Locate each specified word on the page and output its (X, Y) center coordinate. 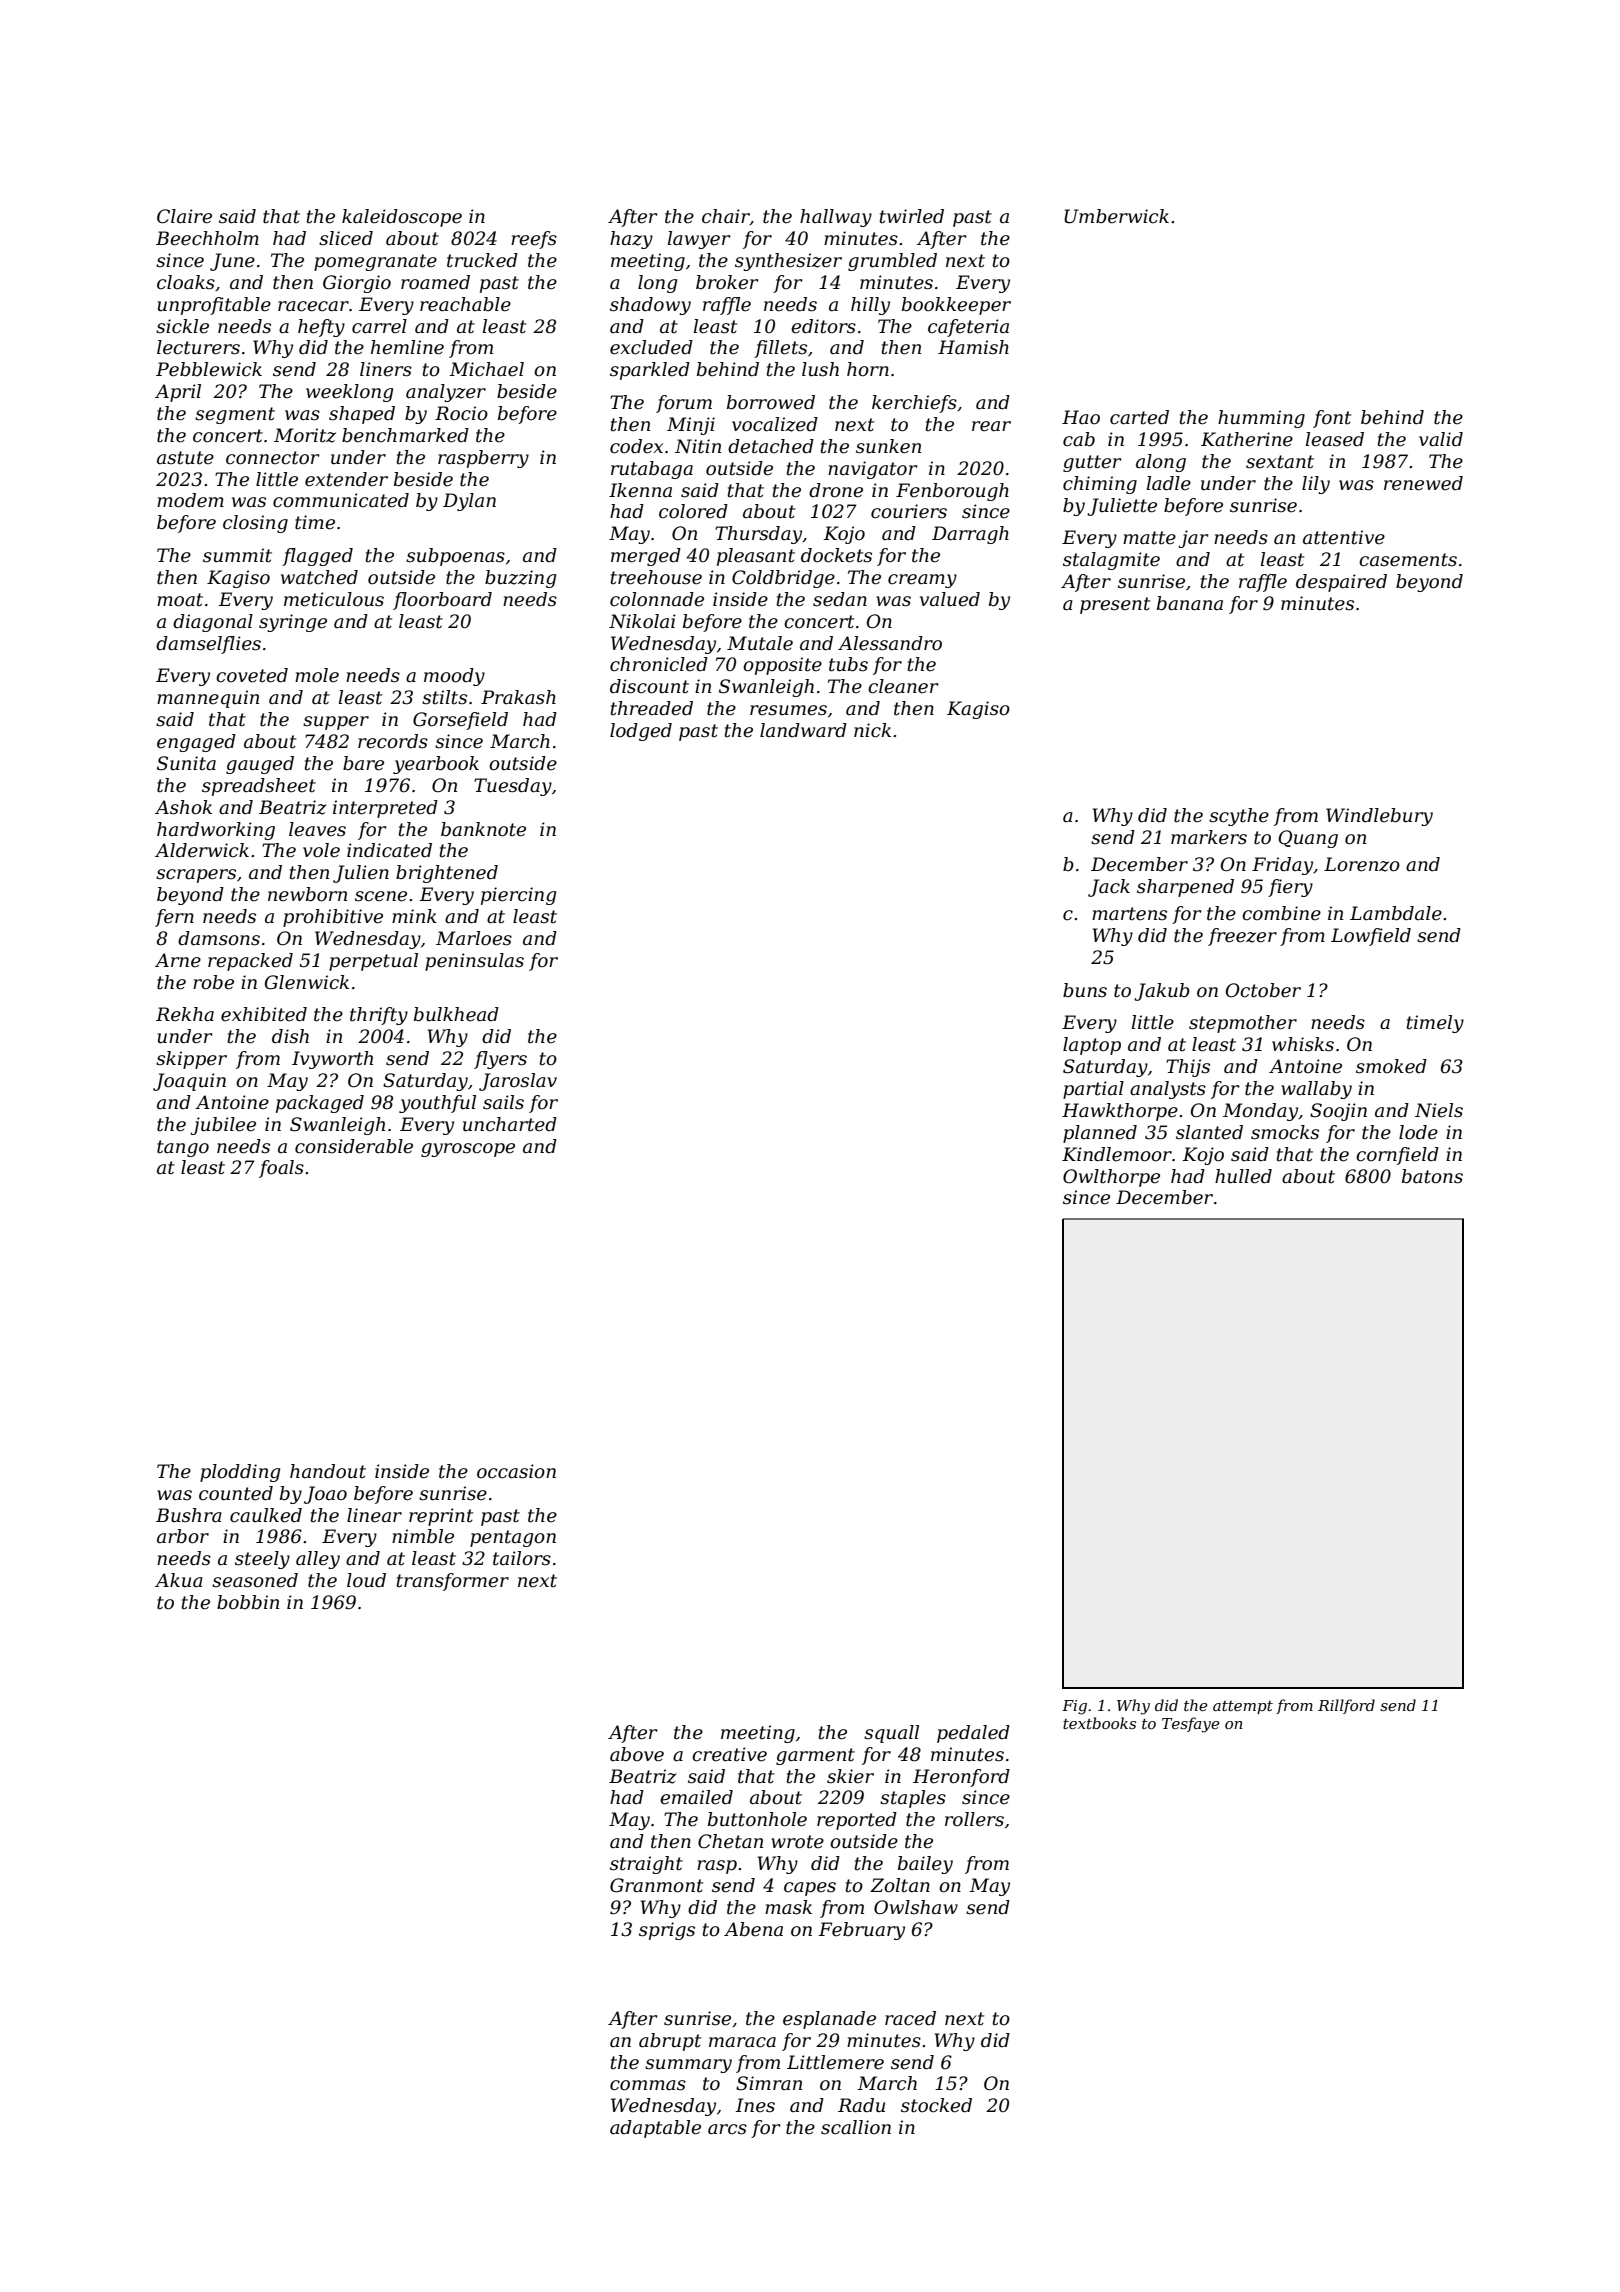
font (1332, 419)
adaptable (655, 2129)
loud (366, 1580)
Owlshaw (916, 1907)
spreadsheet (259, 787)
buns (1085, 990)
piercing (518, 896)
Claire (184, 216)
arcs (727, 2129)
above (637, 1754)
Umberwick (1116, 216)
